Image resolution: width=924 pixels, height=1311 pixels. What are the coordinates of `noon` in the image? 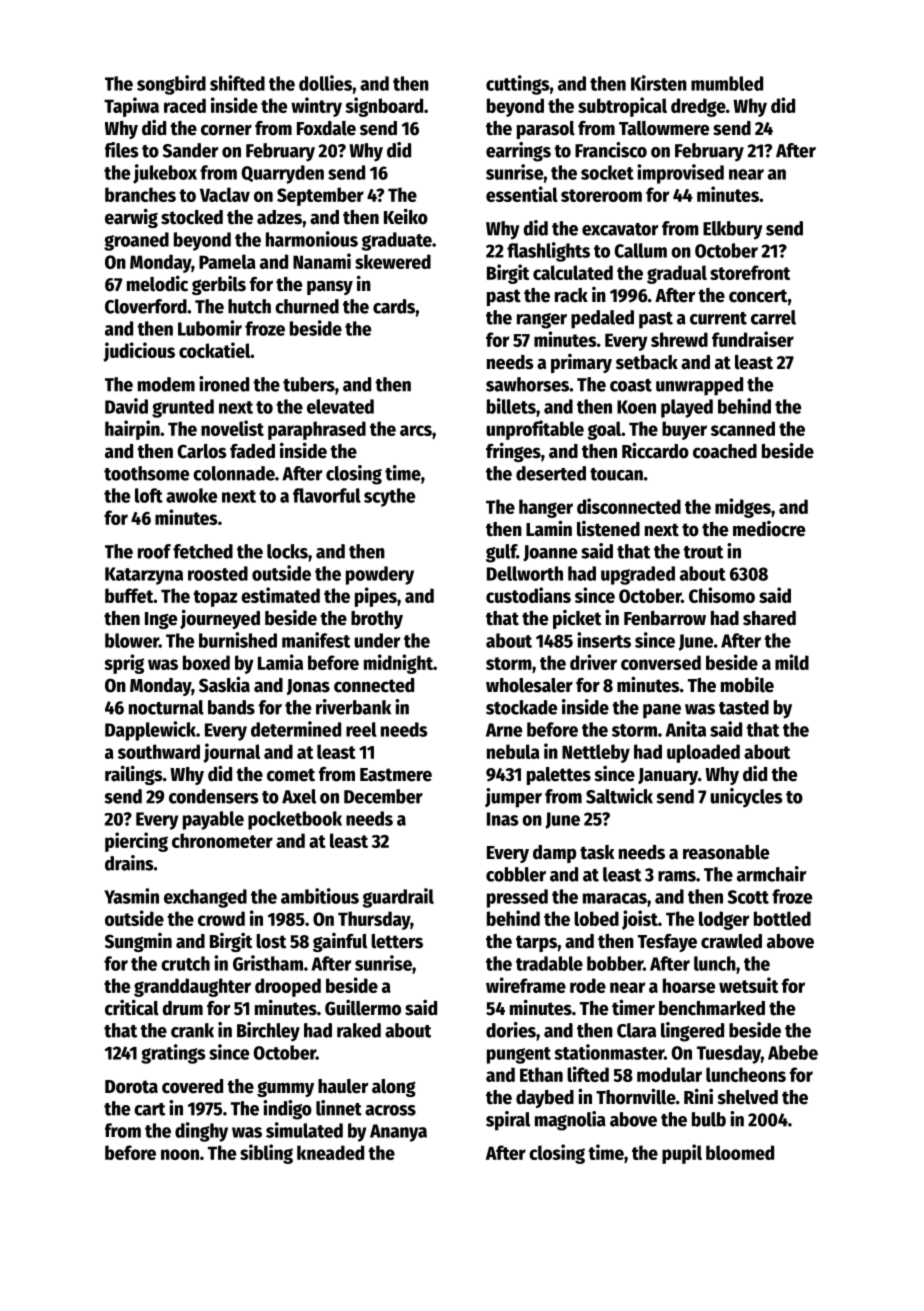 It's located at (180, 1154).
